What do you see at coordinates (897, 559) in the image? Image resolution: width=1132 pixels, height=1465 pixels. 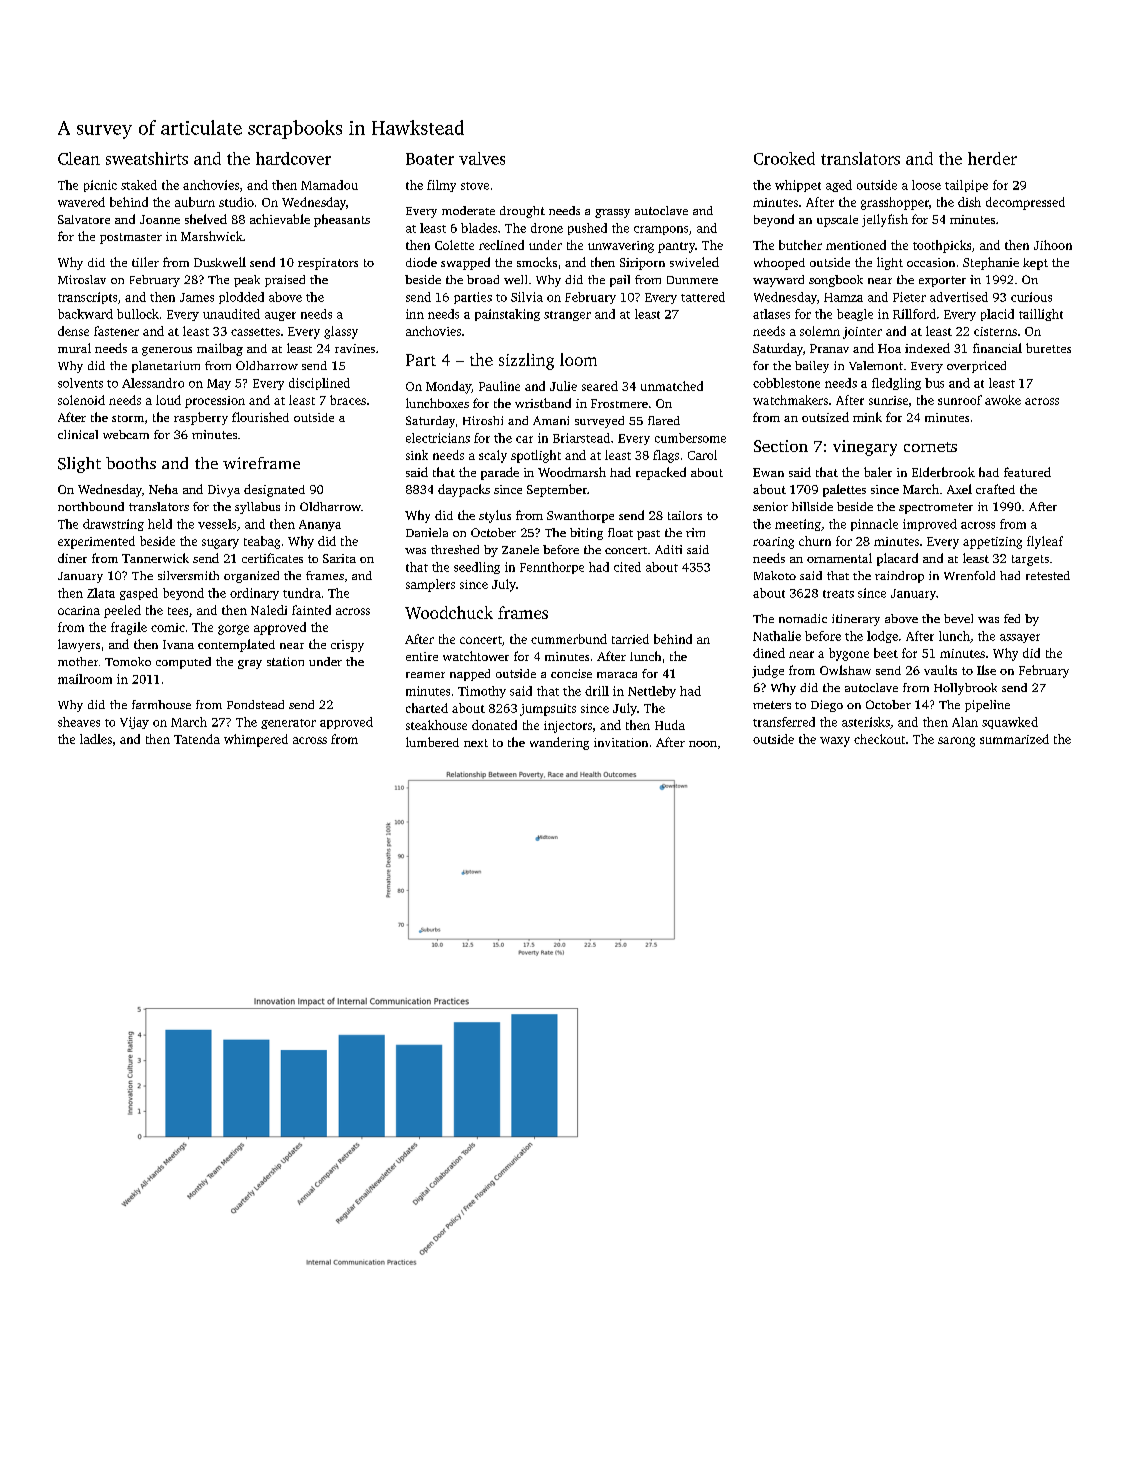 I see `placard` at bounding box center [897, 559].
